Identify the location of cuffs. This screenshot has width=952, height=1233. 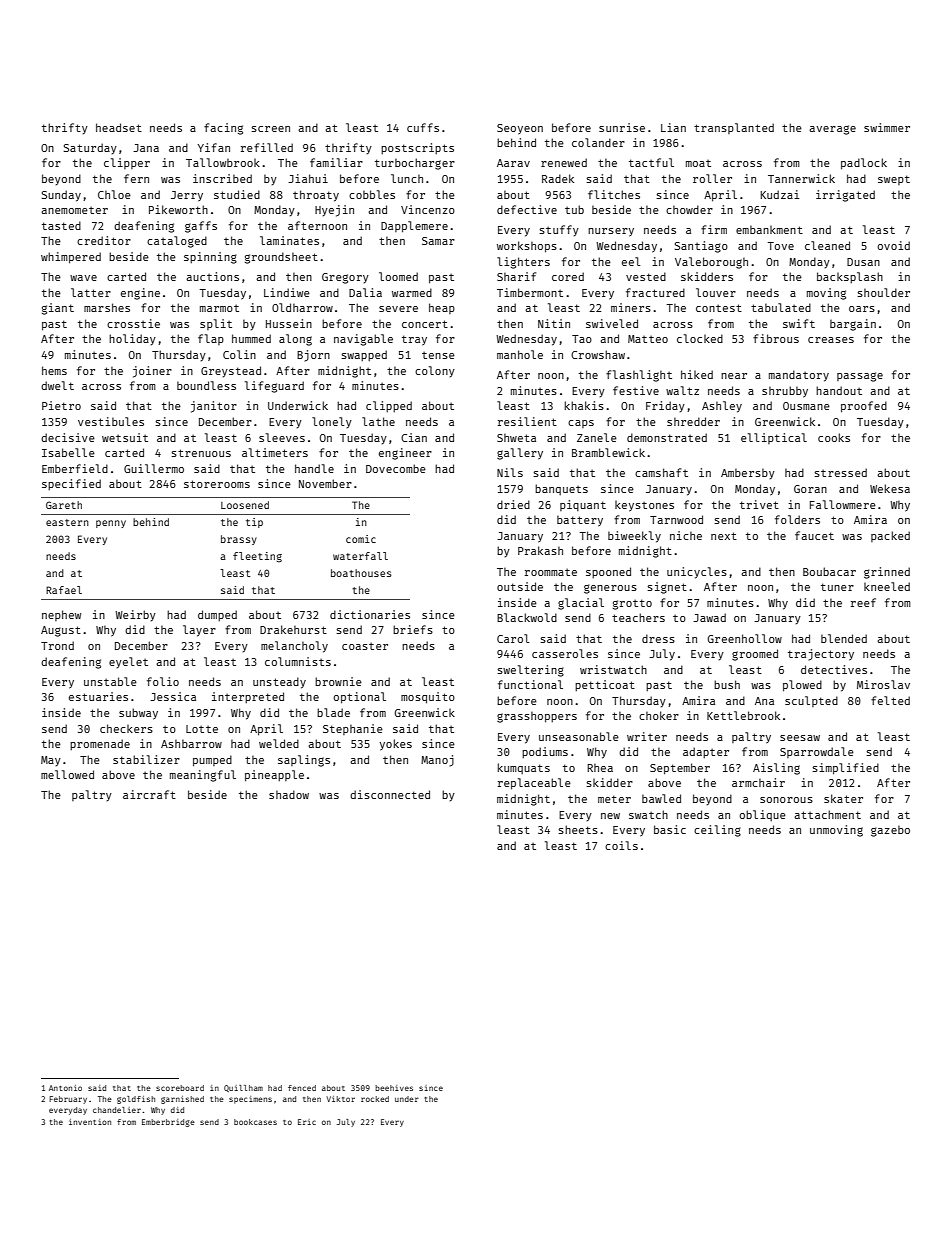
(423, 127).
